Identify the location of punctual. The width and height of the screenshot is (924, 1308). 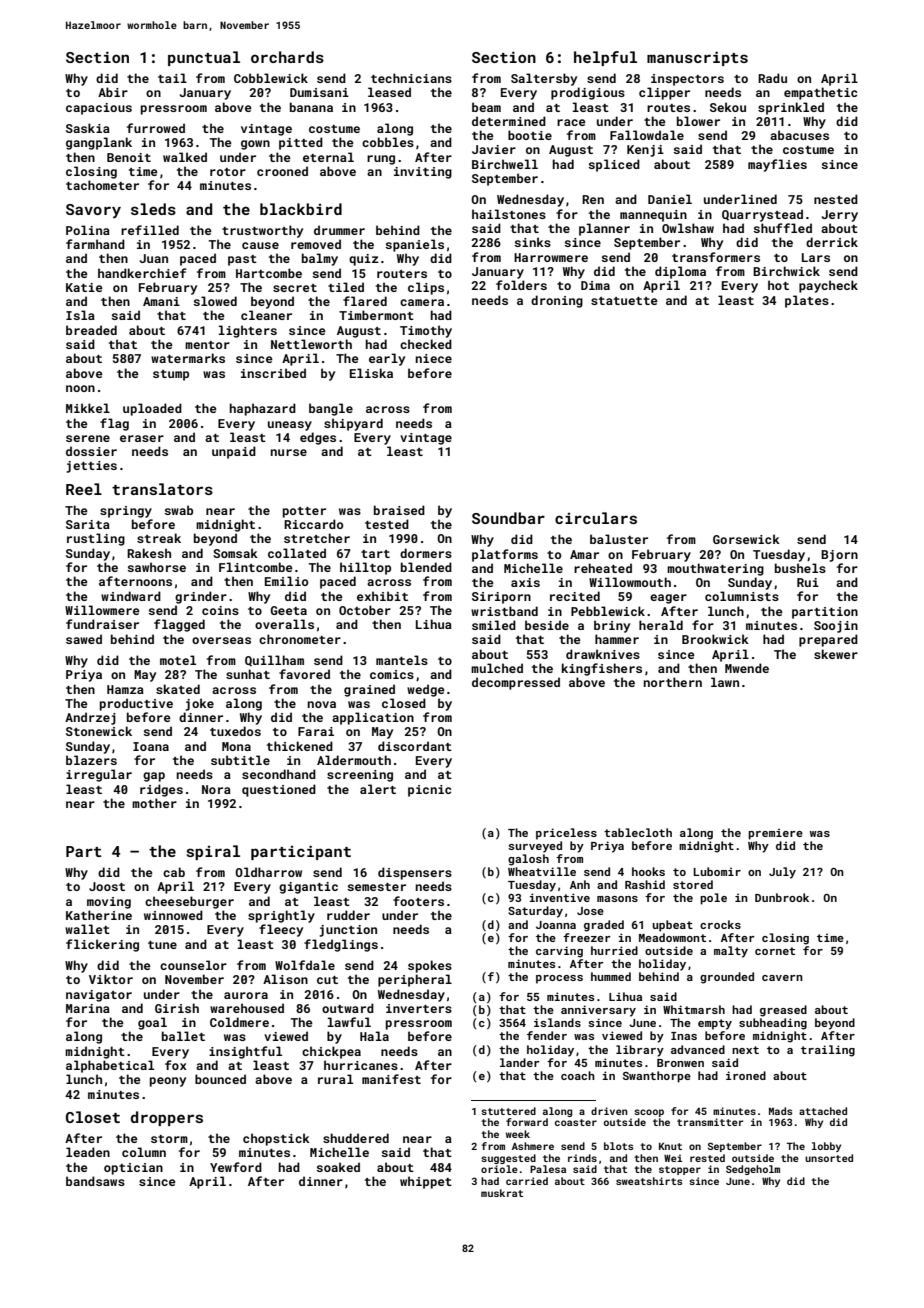
(204, 58).
